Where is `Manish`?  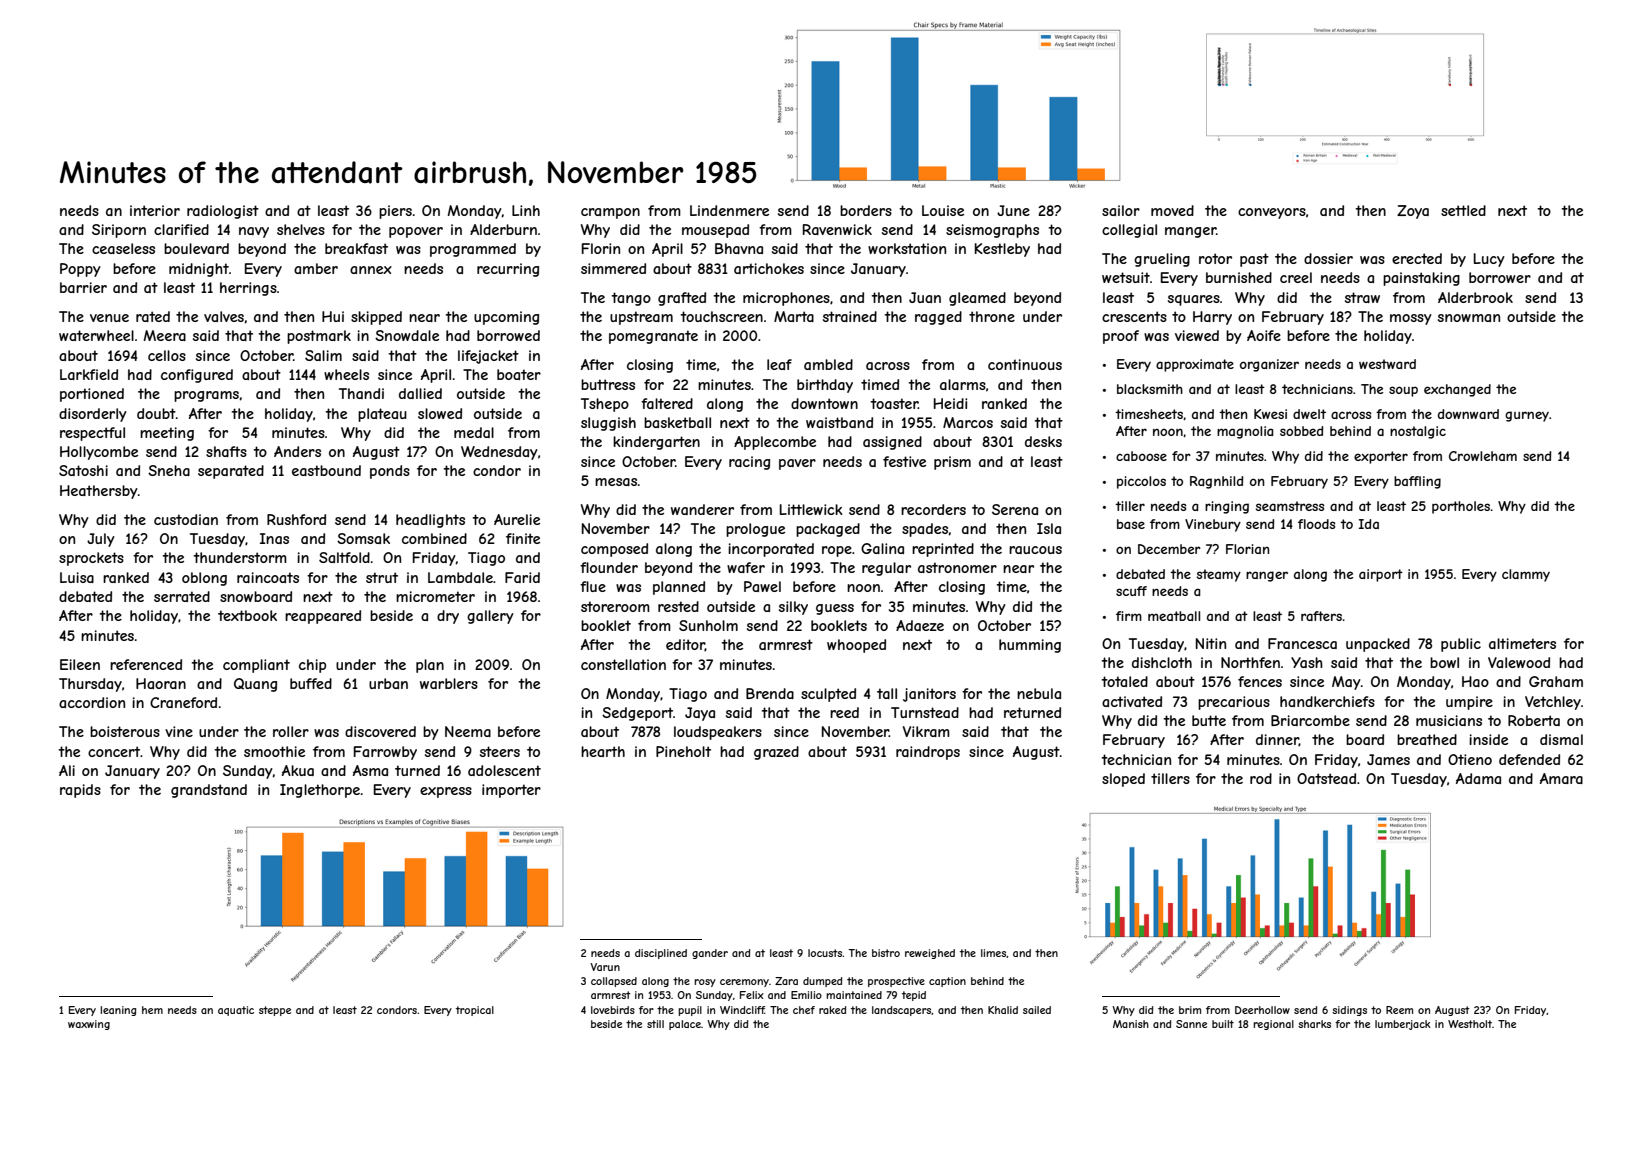 Manish is located at coordinates (1131, 1024).
